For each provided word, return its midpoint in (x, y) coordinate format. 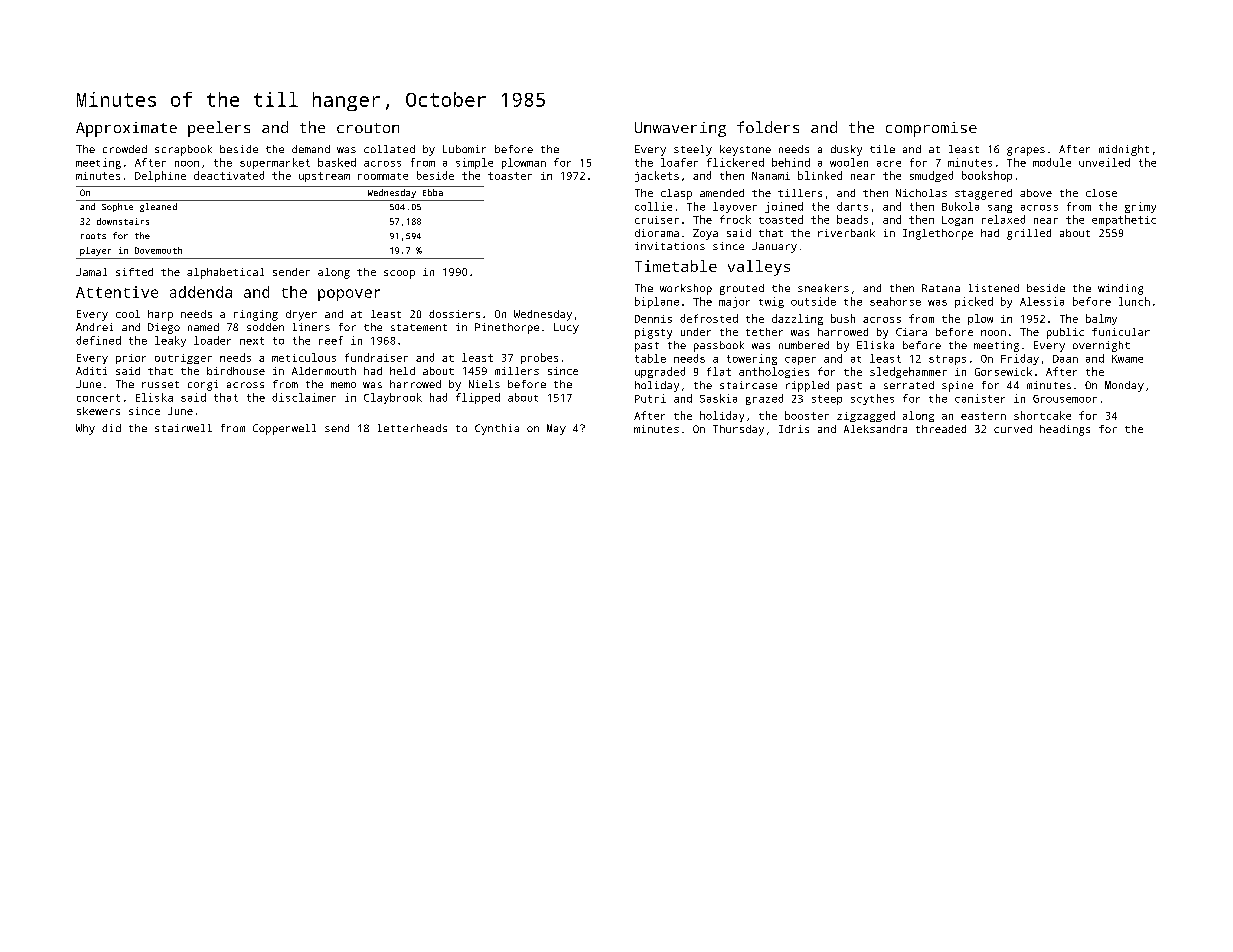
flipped (478, 398)
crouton (368, 128)
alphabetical (225, 273)
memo (343, 385)
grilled (1029, 234)
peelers (219, 129)
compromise (931, 129)
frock (735, 219)
